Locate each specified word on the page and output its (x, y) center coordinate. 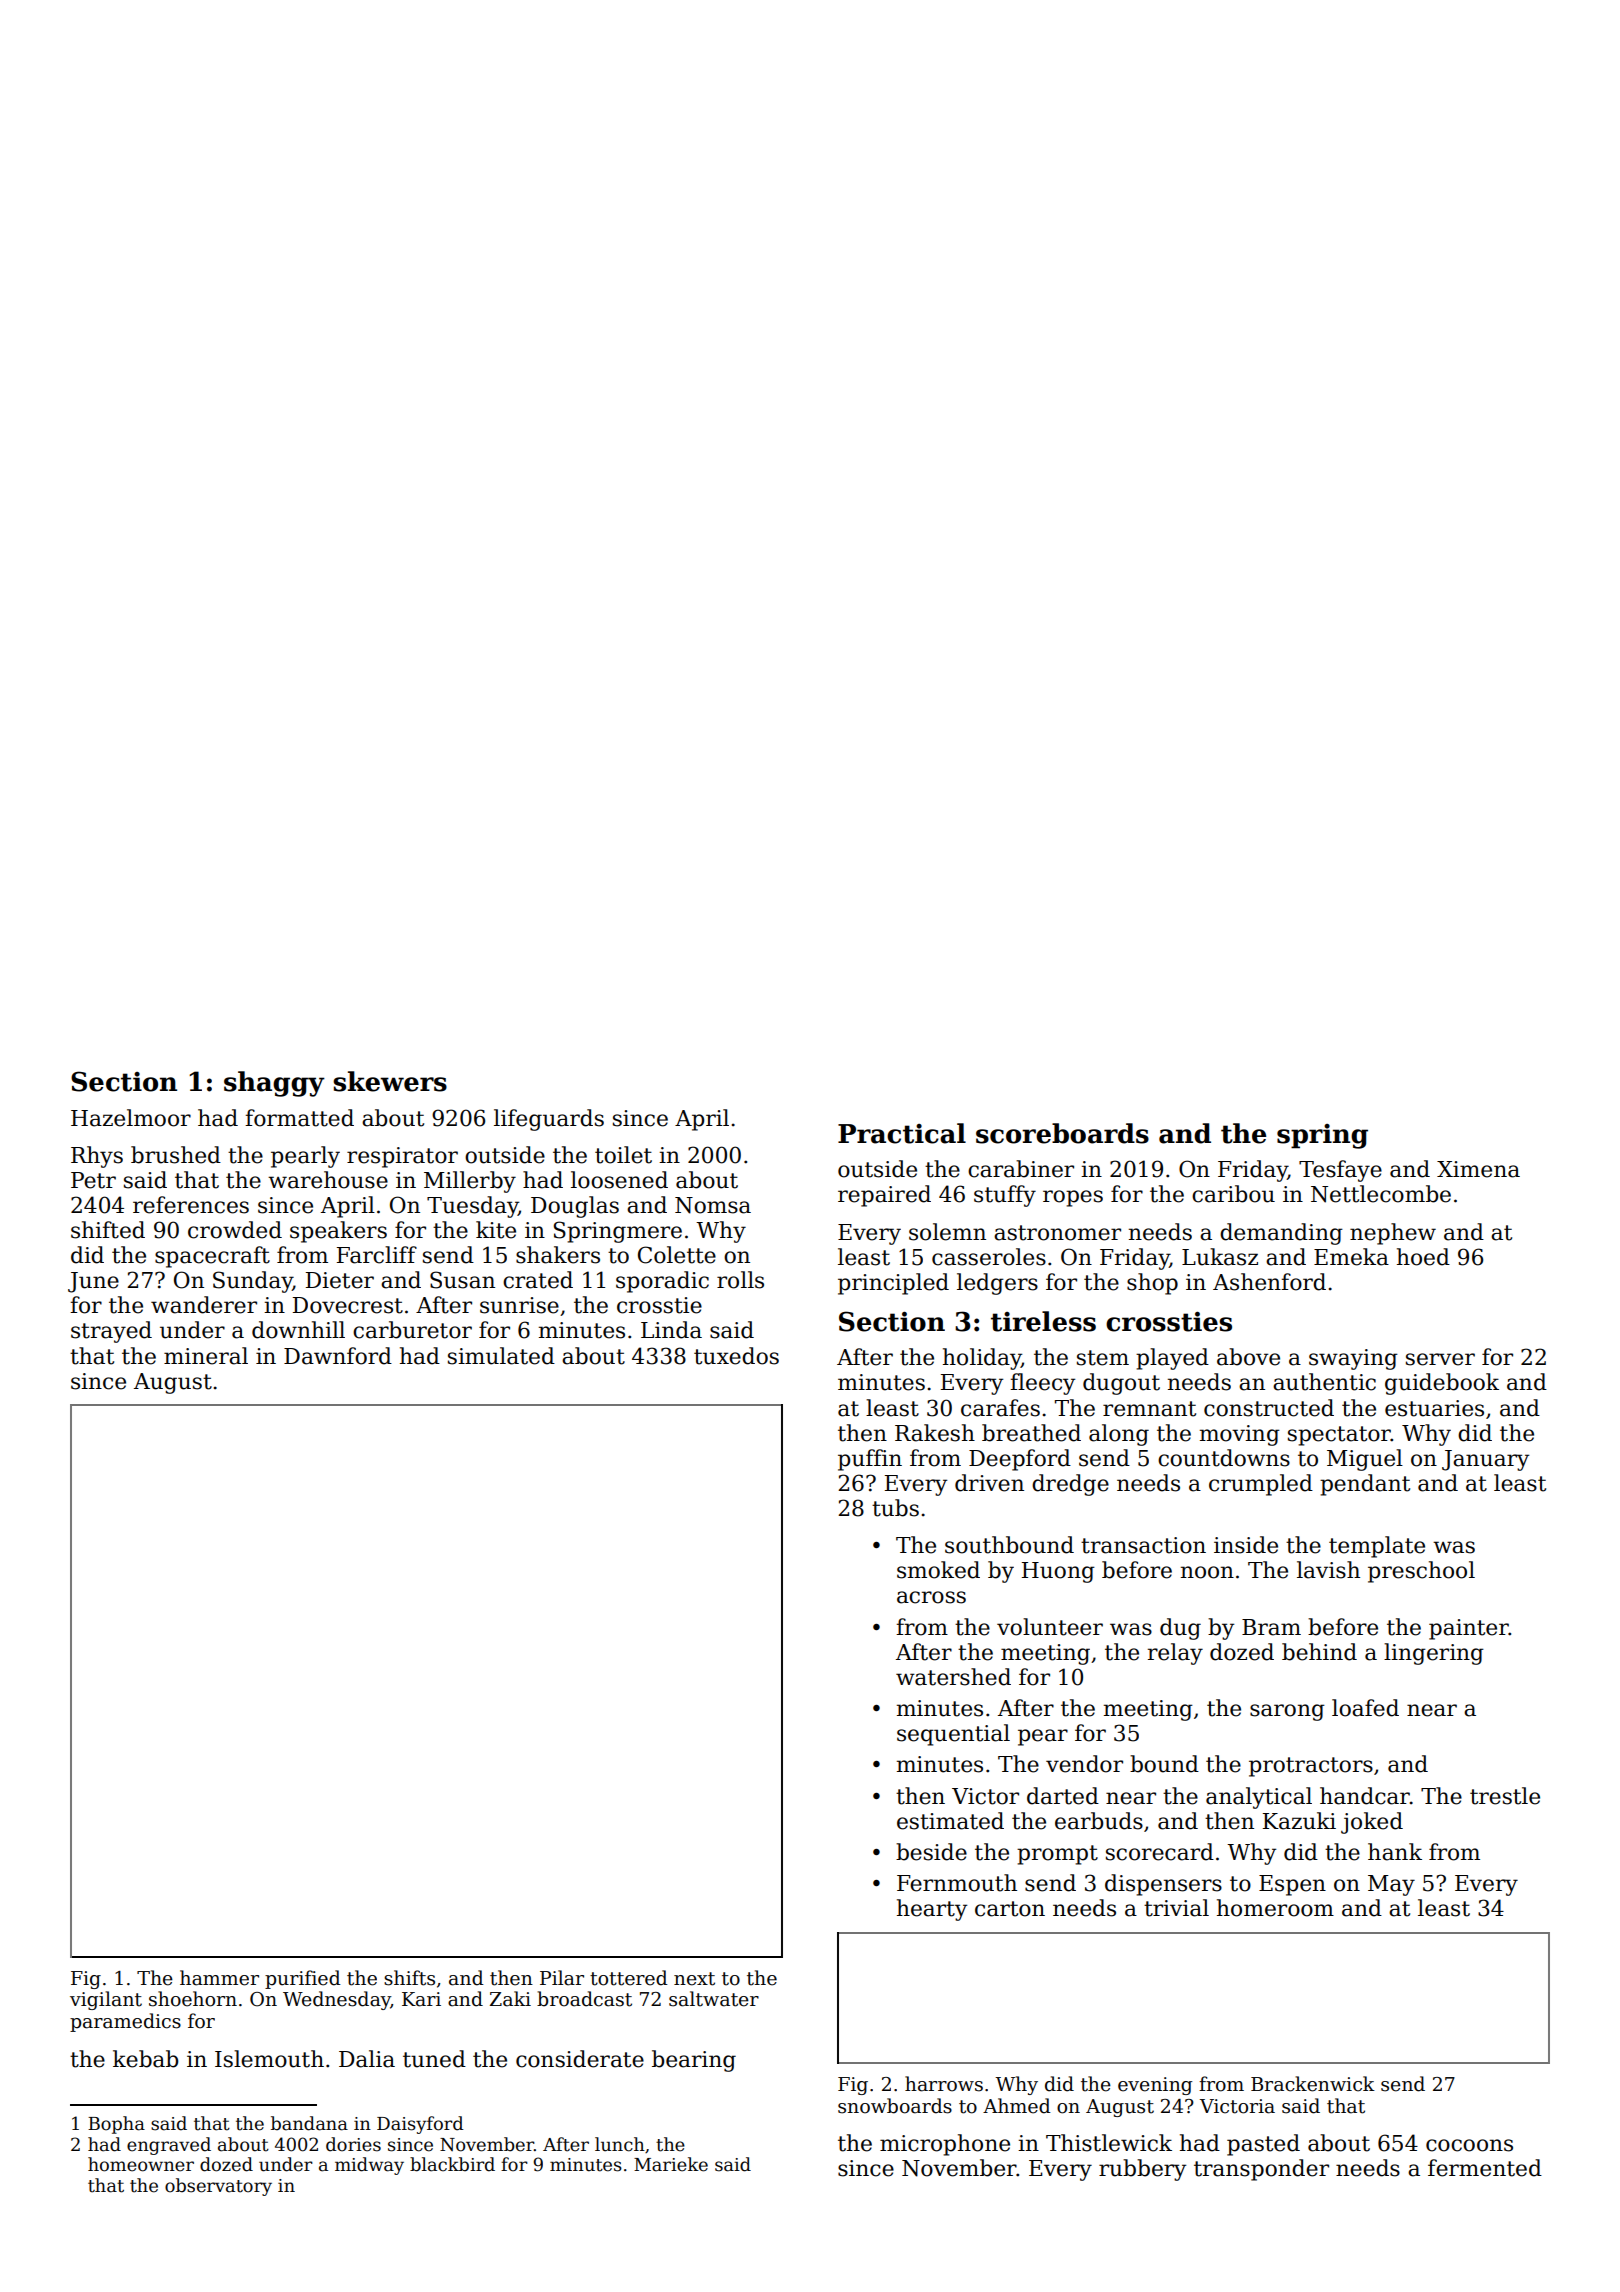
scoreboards (1062, 1133)
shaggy (274, 1084)
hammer (219, 1978)
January (1485, 1460)
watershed (953, 1677)
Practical (902, 1133)
